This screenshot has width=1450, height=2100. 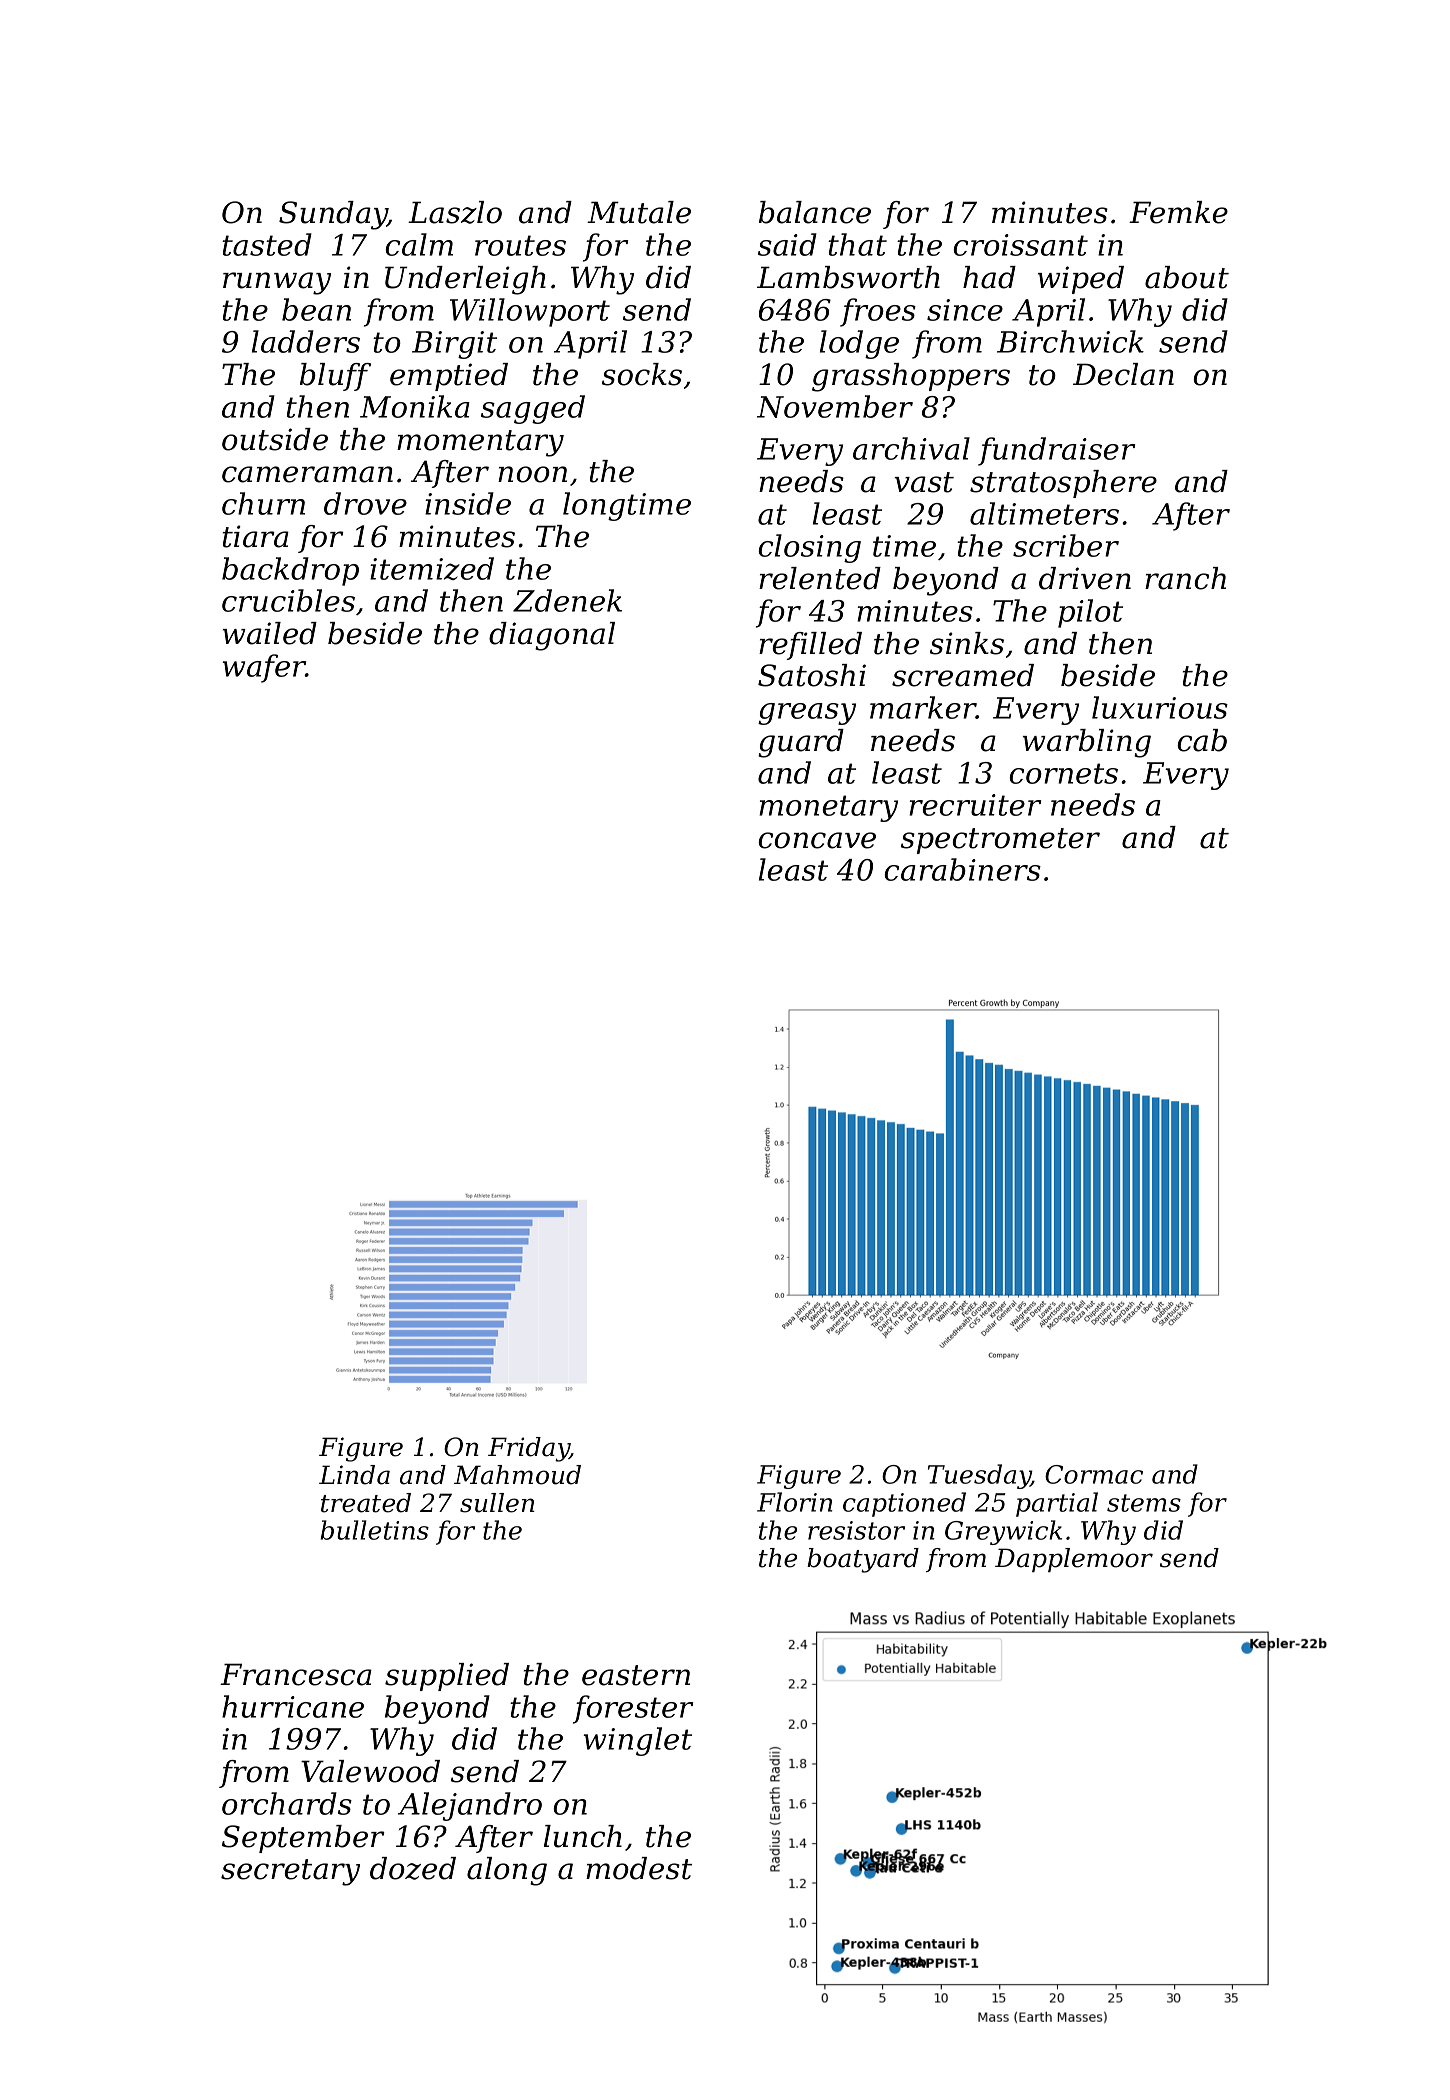 What do you see at coordinates (810, 646) in the screenshot?
I see `refilled` at bounding box center [810, 646].
